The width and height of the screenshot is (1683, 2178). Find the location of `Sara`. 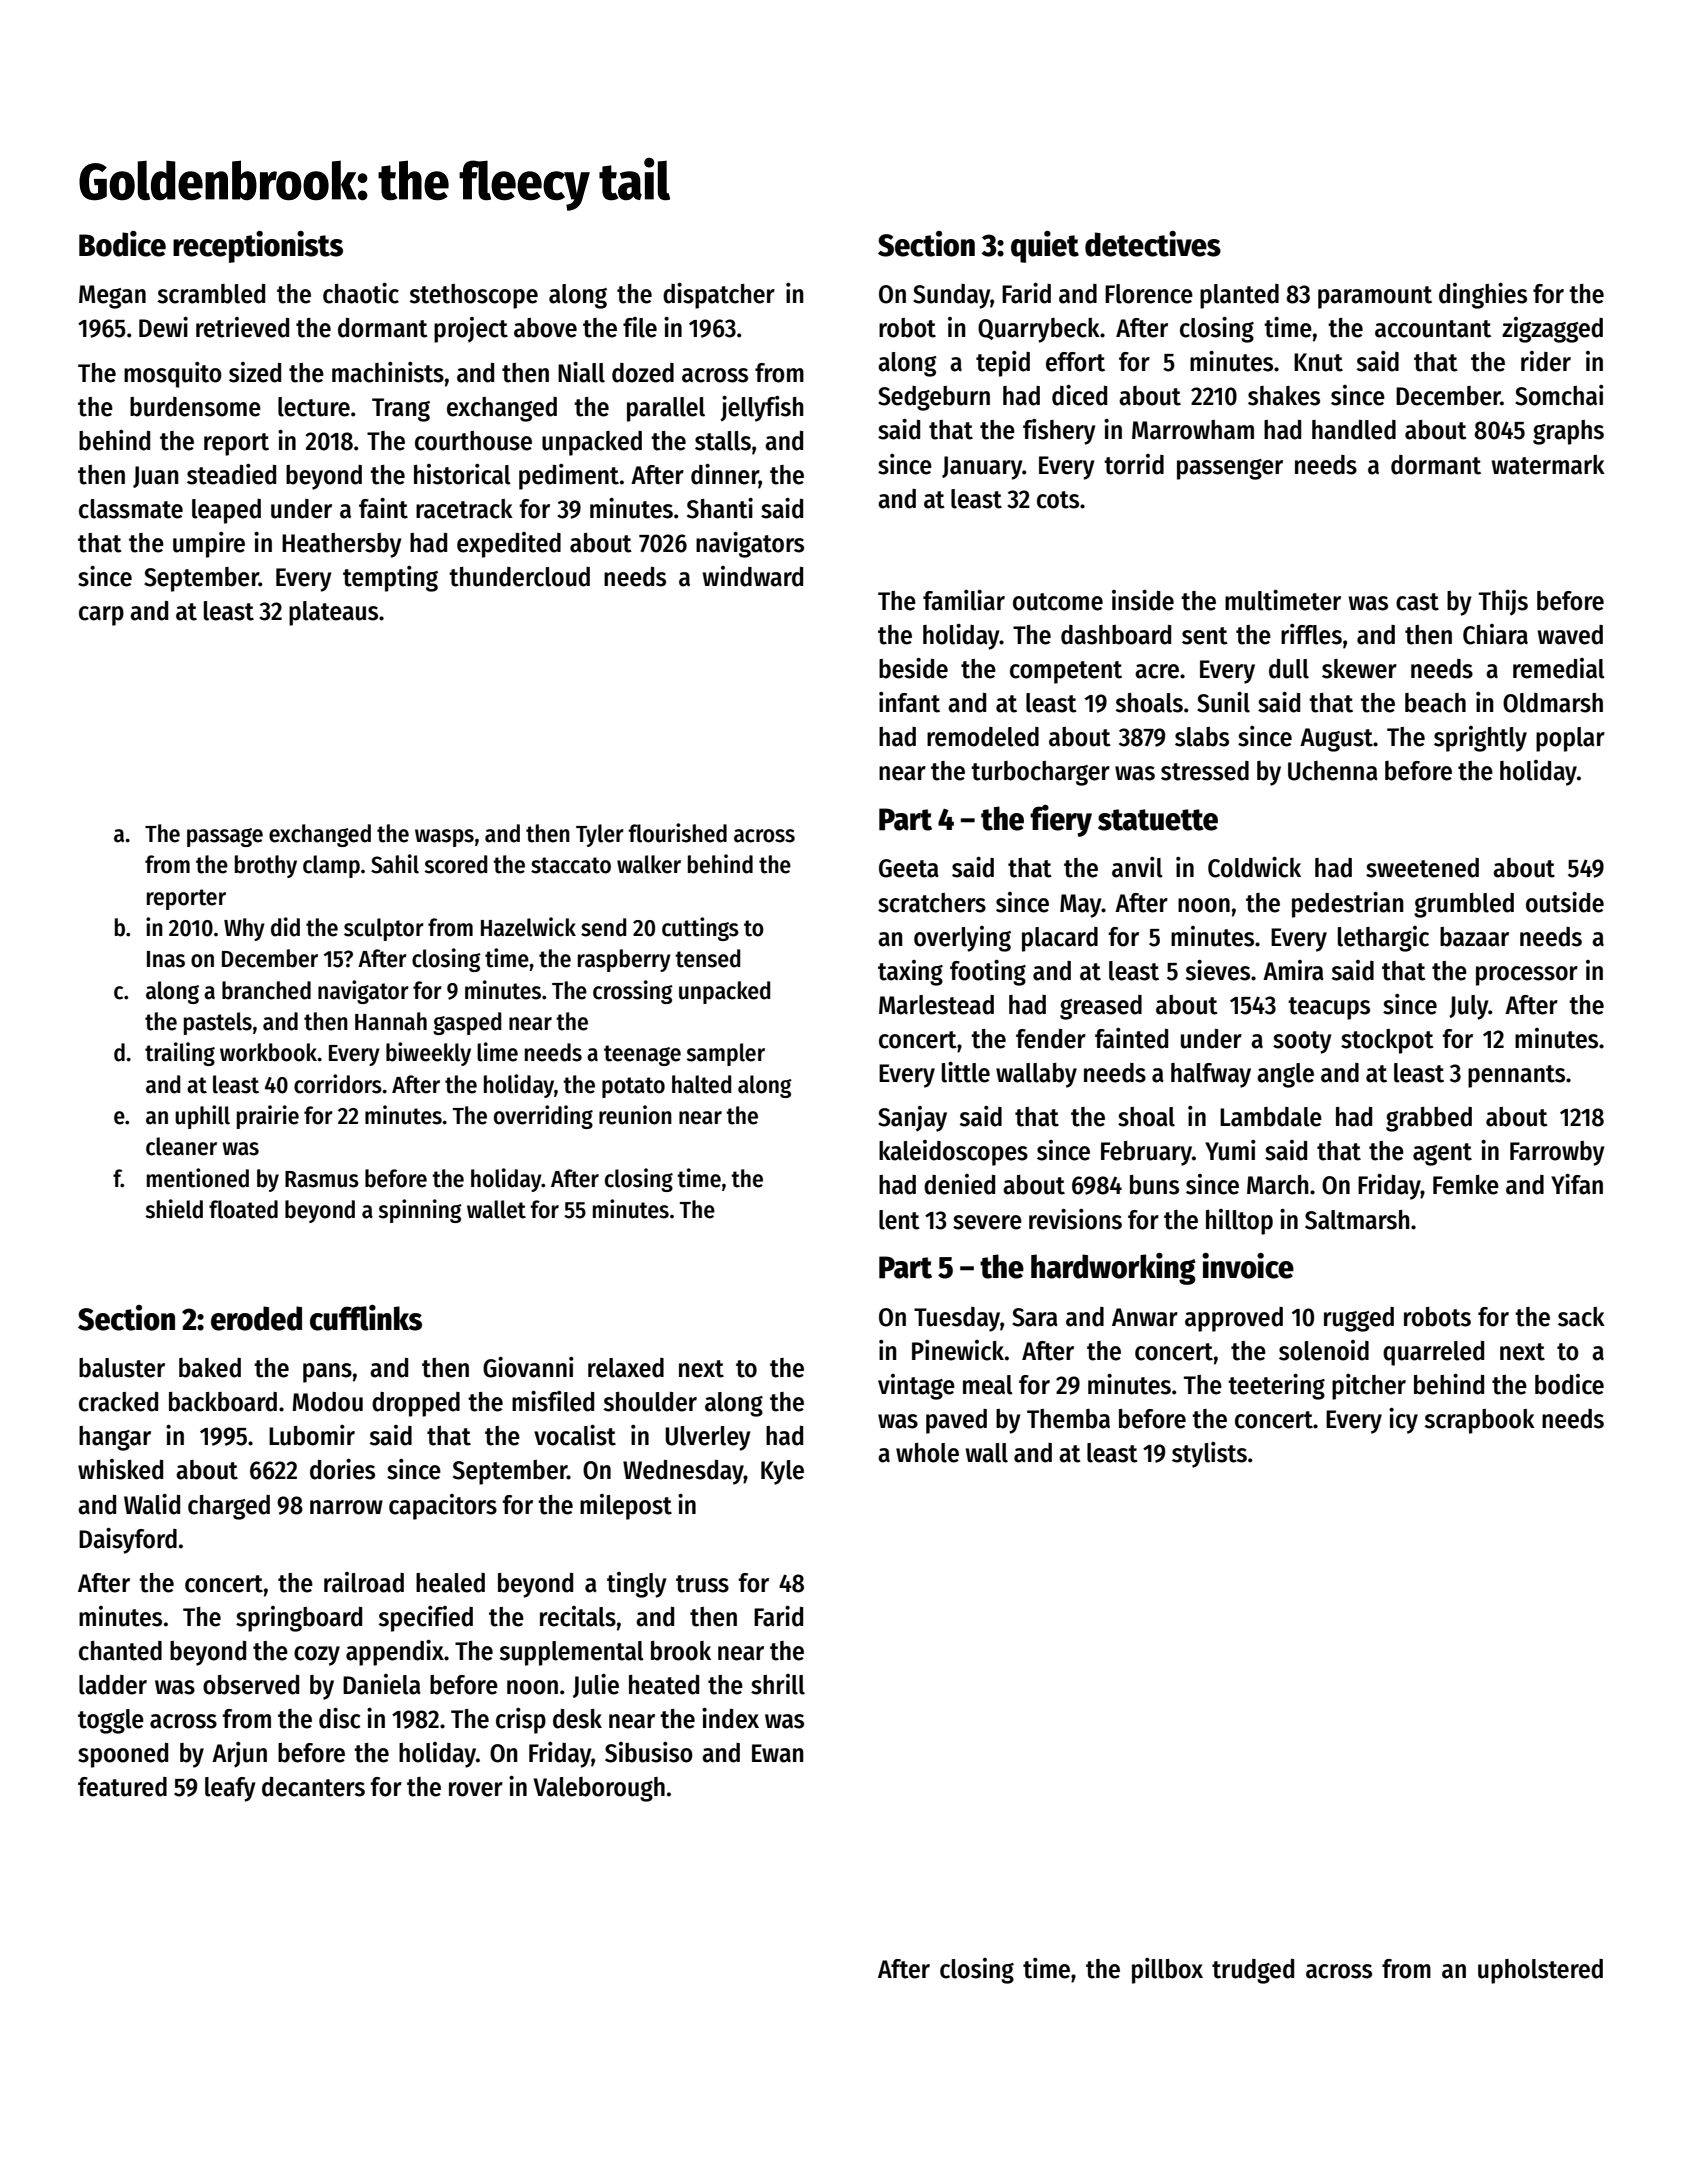

Sara is located at coordinates (1035, 1317).
